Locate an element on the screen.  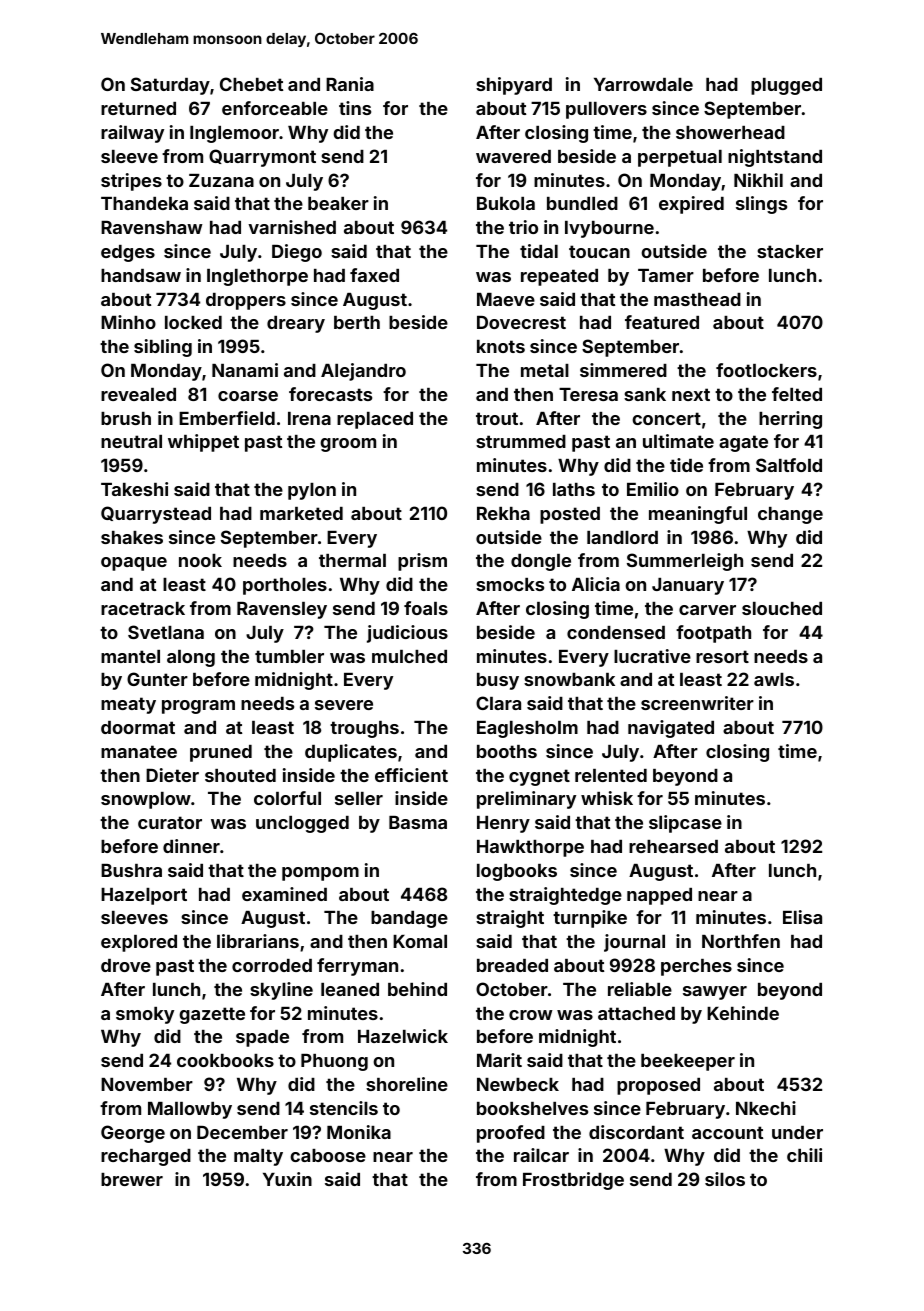
tins is located at coordinates (355, 108).
